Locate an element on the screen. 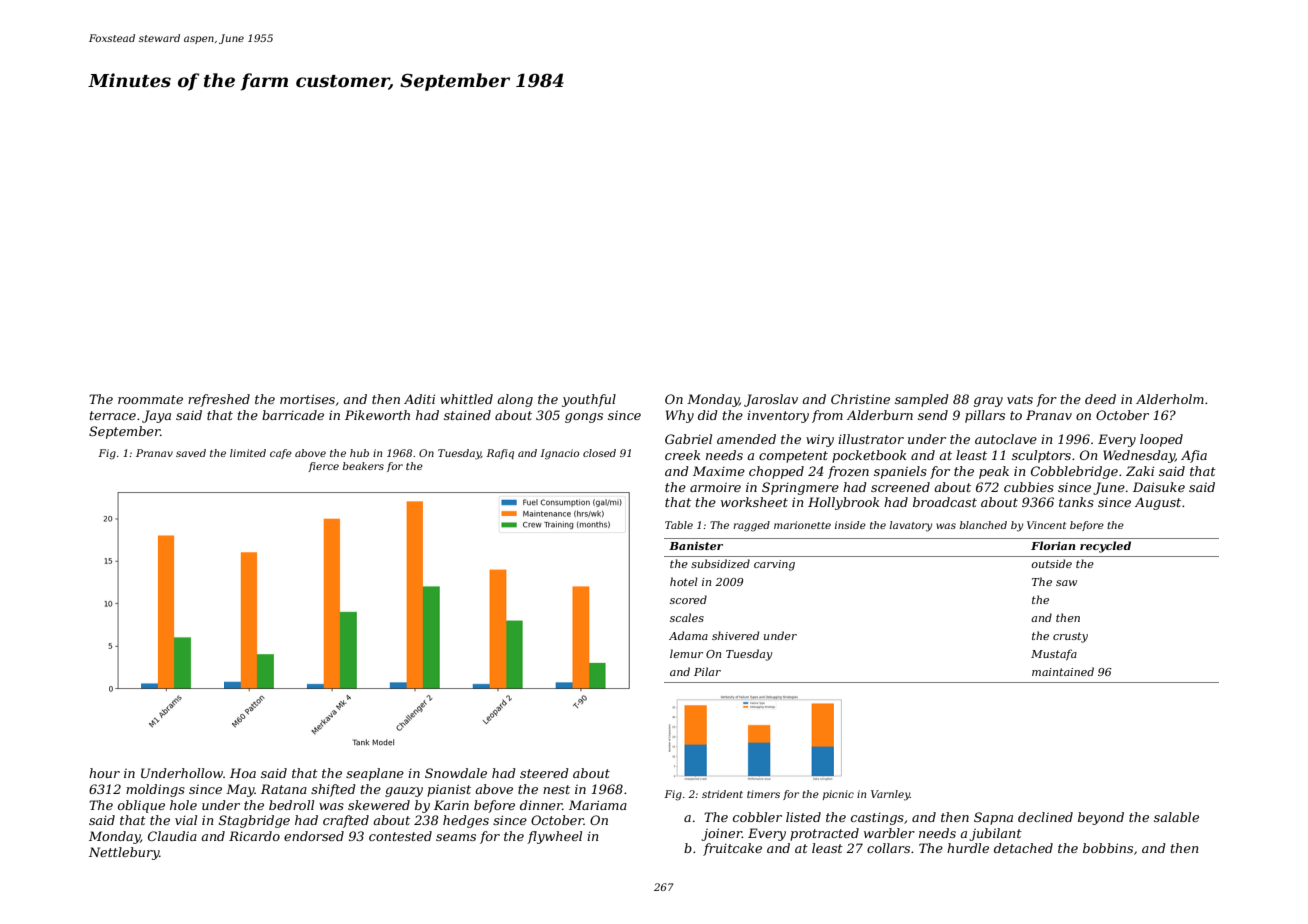 The width and height of the screenshot is (1308, 924). crusty is located at coordinates (1070, 637).
